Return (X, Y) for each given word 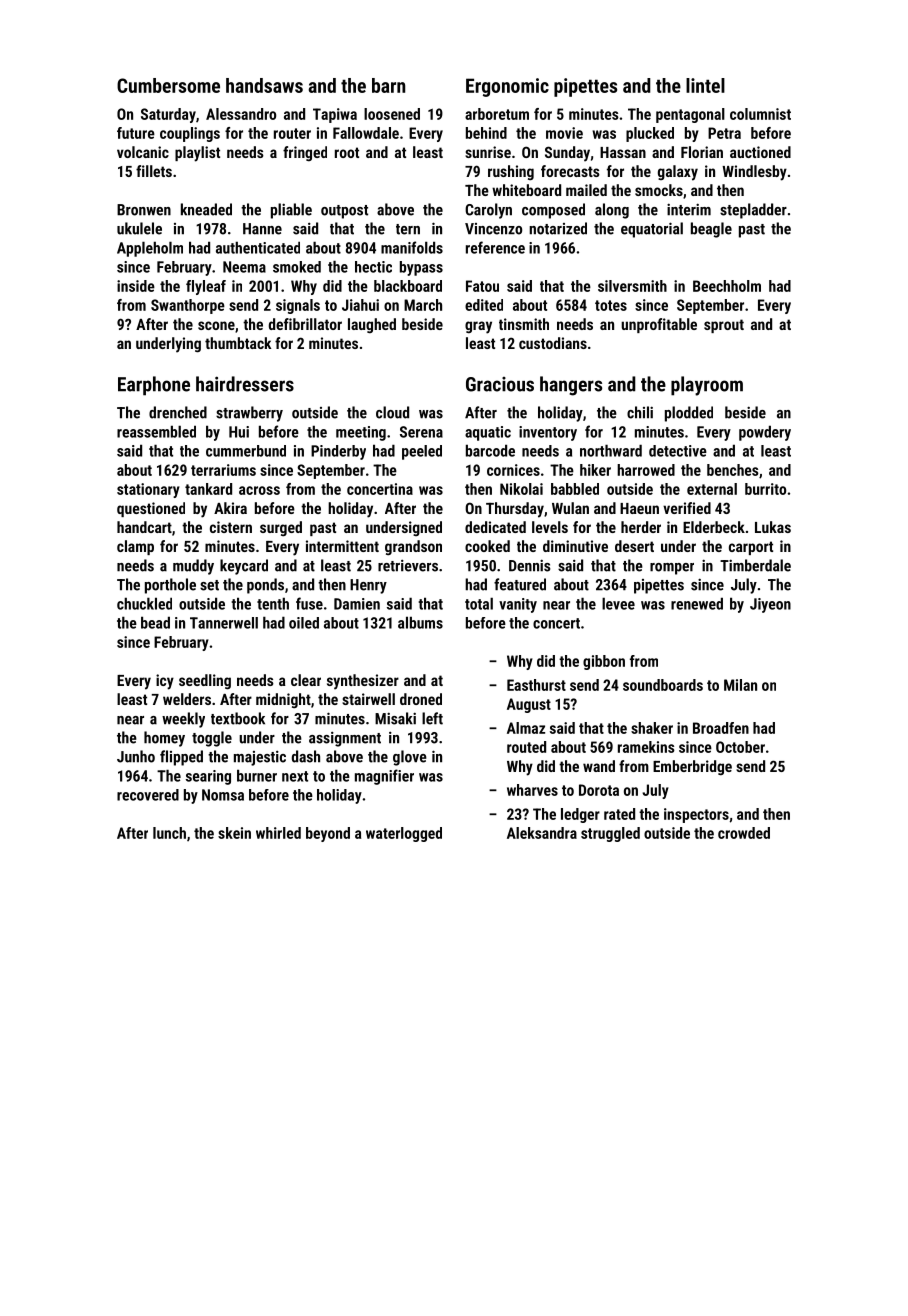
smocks (659, 190)
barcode (490, 450)
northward (611, 450)
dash (306, 756)
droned (421, 699)
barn (388, 85)
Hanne (262, 229)
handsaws (264, 85)
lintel (705, 85)
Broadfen (721, 728)
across (259, 490)
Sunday (567, 154)
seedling (205, 682)
